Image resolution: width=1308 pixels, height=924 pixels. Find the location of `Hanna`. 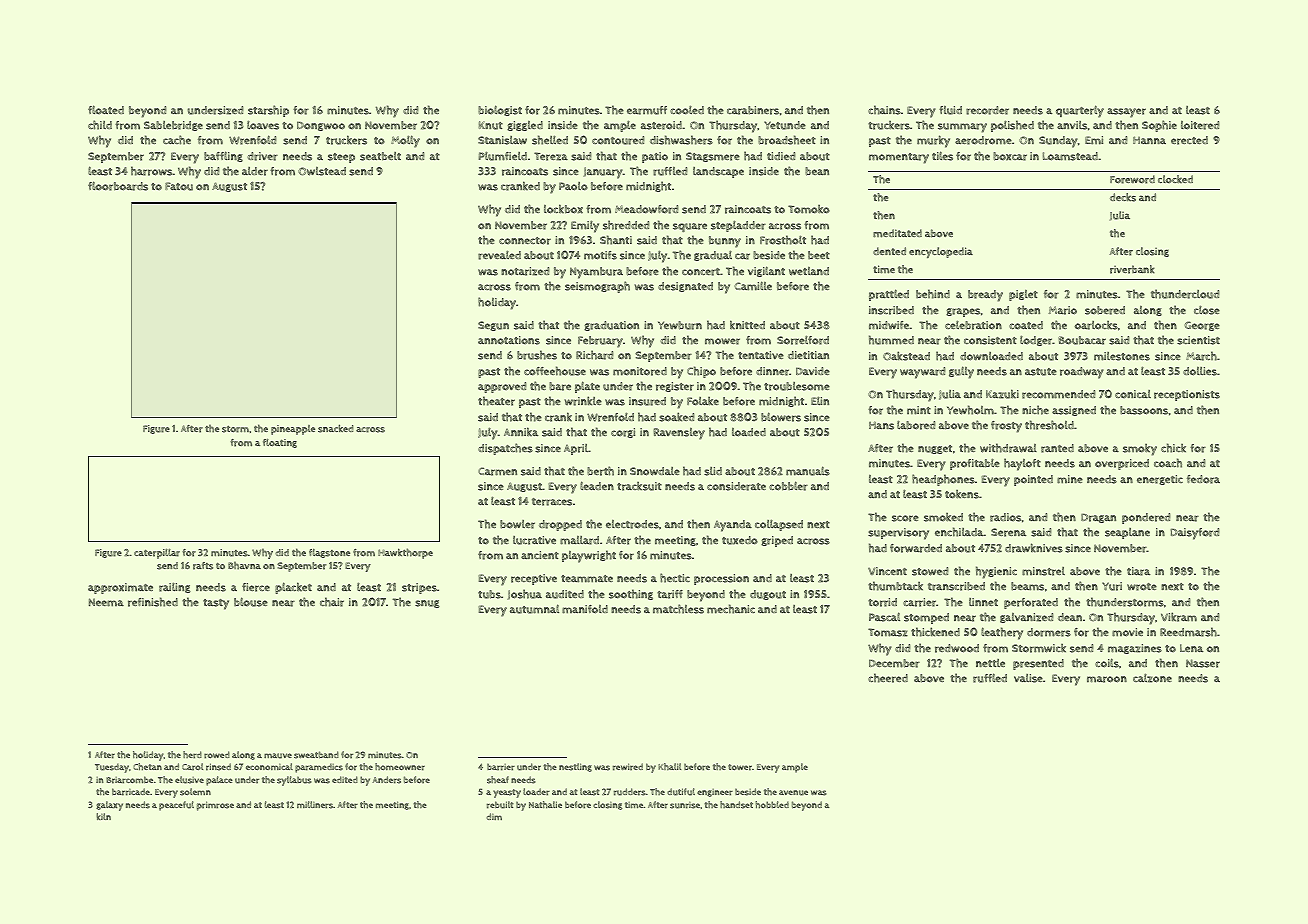

Hanna is located at coordinates (1149, 140).
